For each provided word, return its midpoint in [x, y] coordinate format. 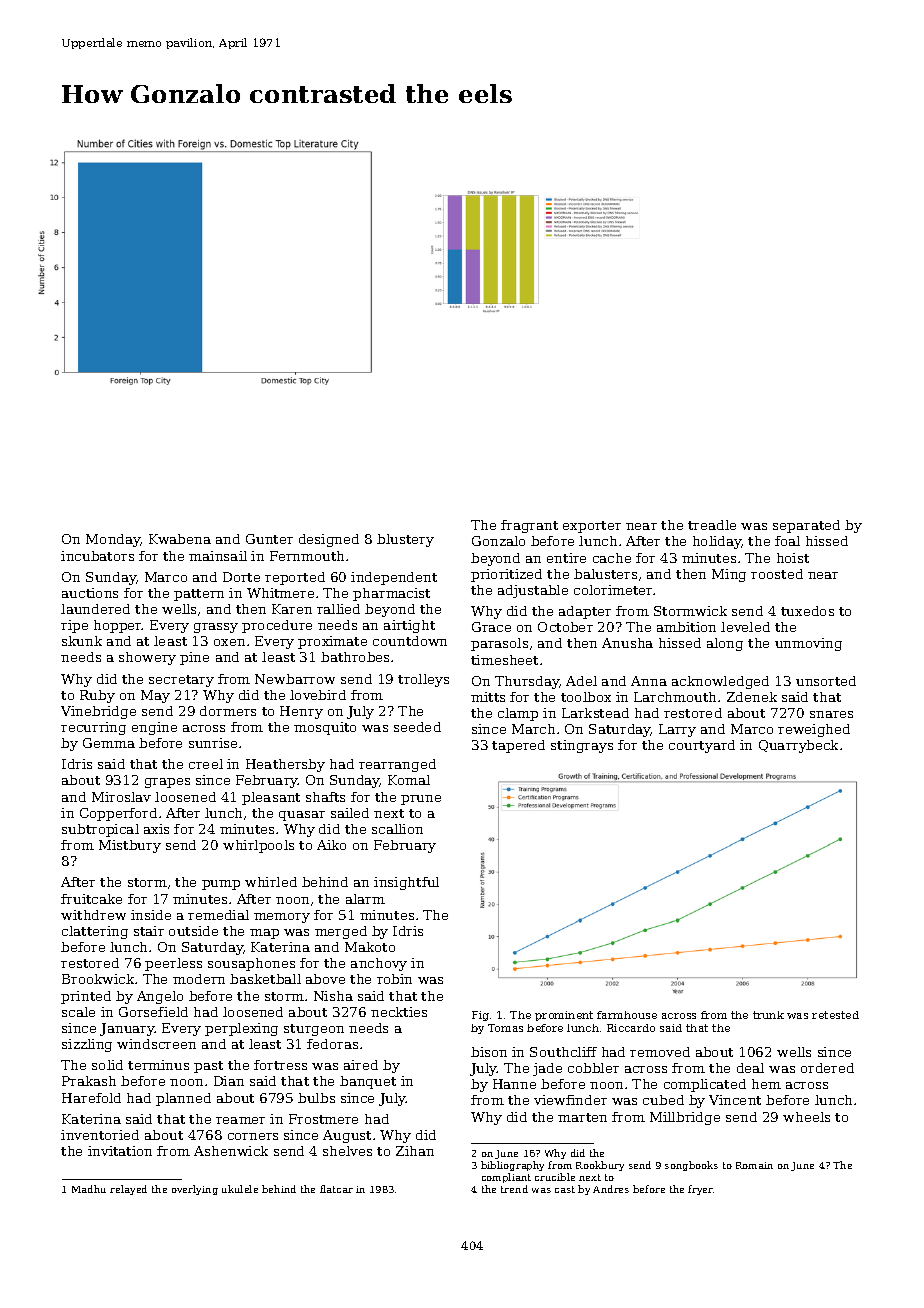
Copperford [118, 814]
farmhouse [627, 1015]
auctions [90, 593]
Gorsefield [153, 1012]
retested [835, 1015]
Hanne [514, 1084]
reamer [240, 1120]
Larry [677, 730]
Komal [409, 780]
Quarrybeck [798, 746]
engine [154, 728]
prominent [564, 1016]
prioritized [506, 575]
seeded [417, 727]
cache [612, 558]
